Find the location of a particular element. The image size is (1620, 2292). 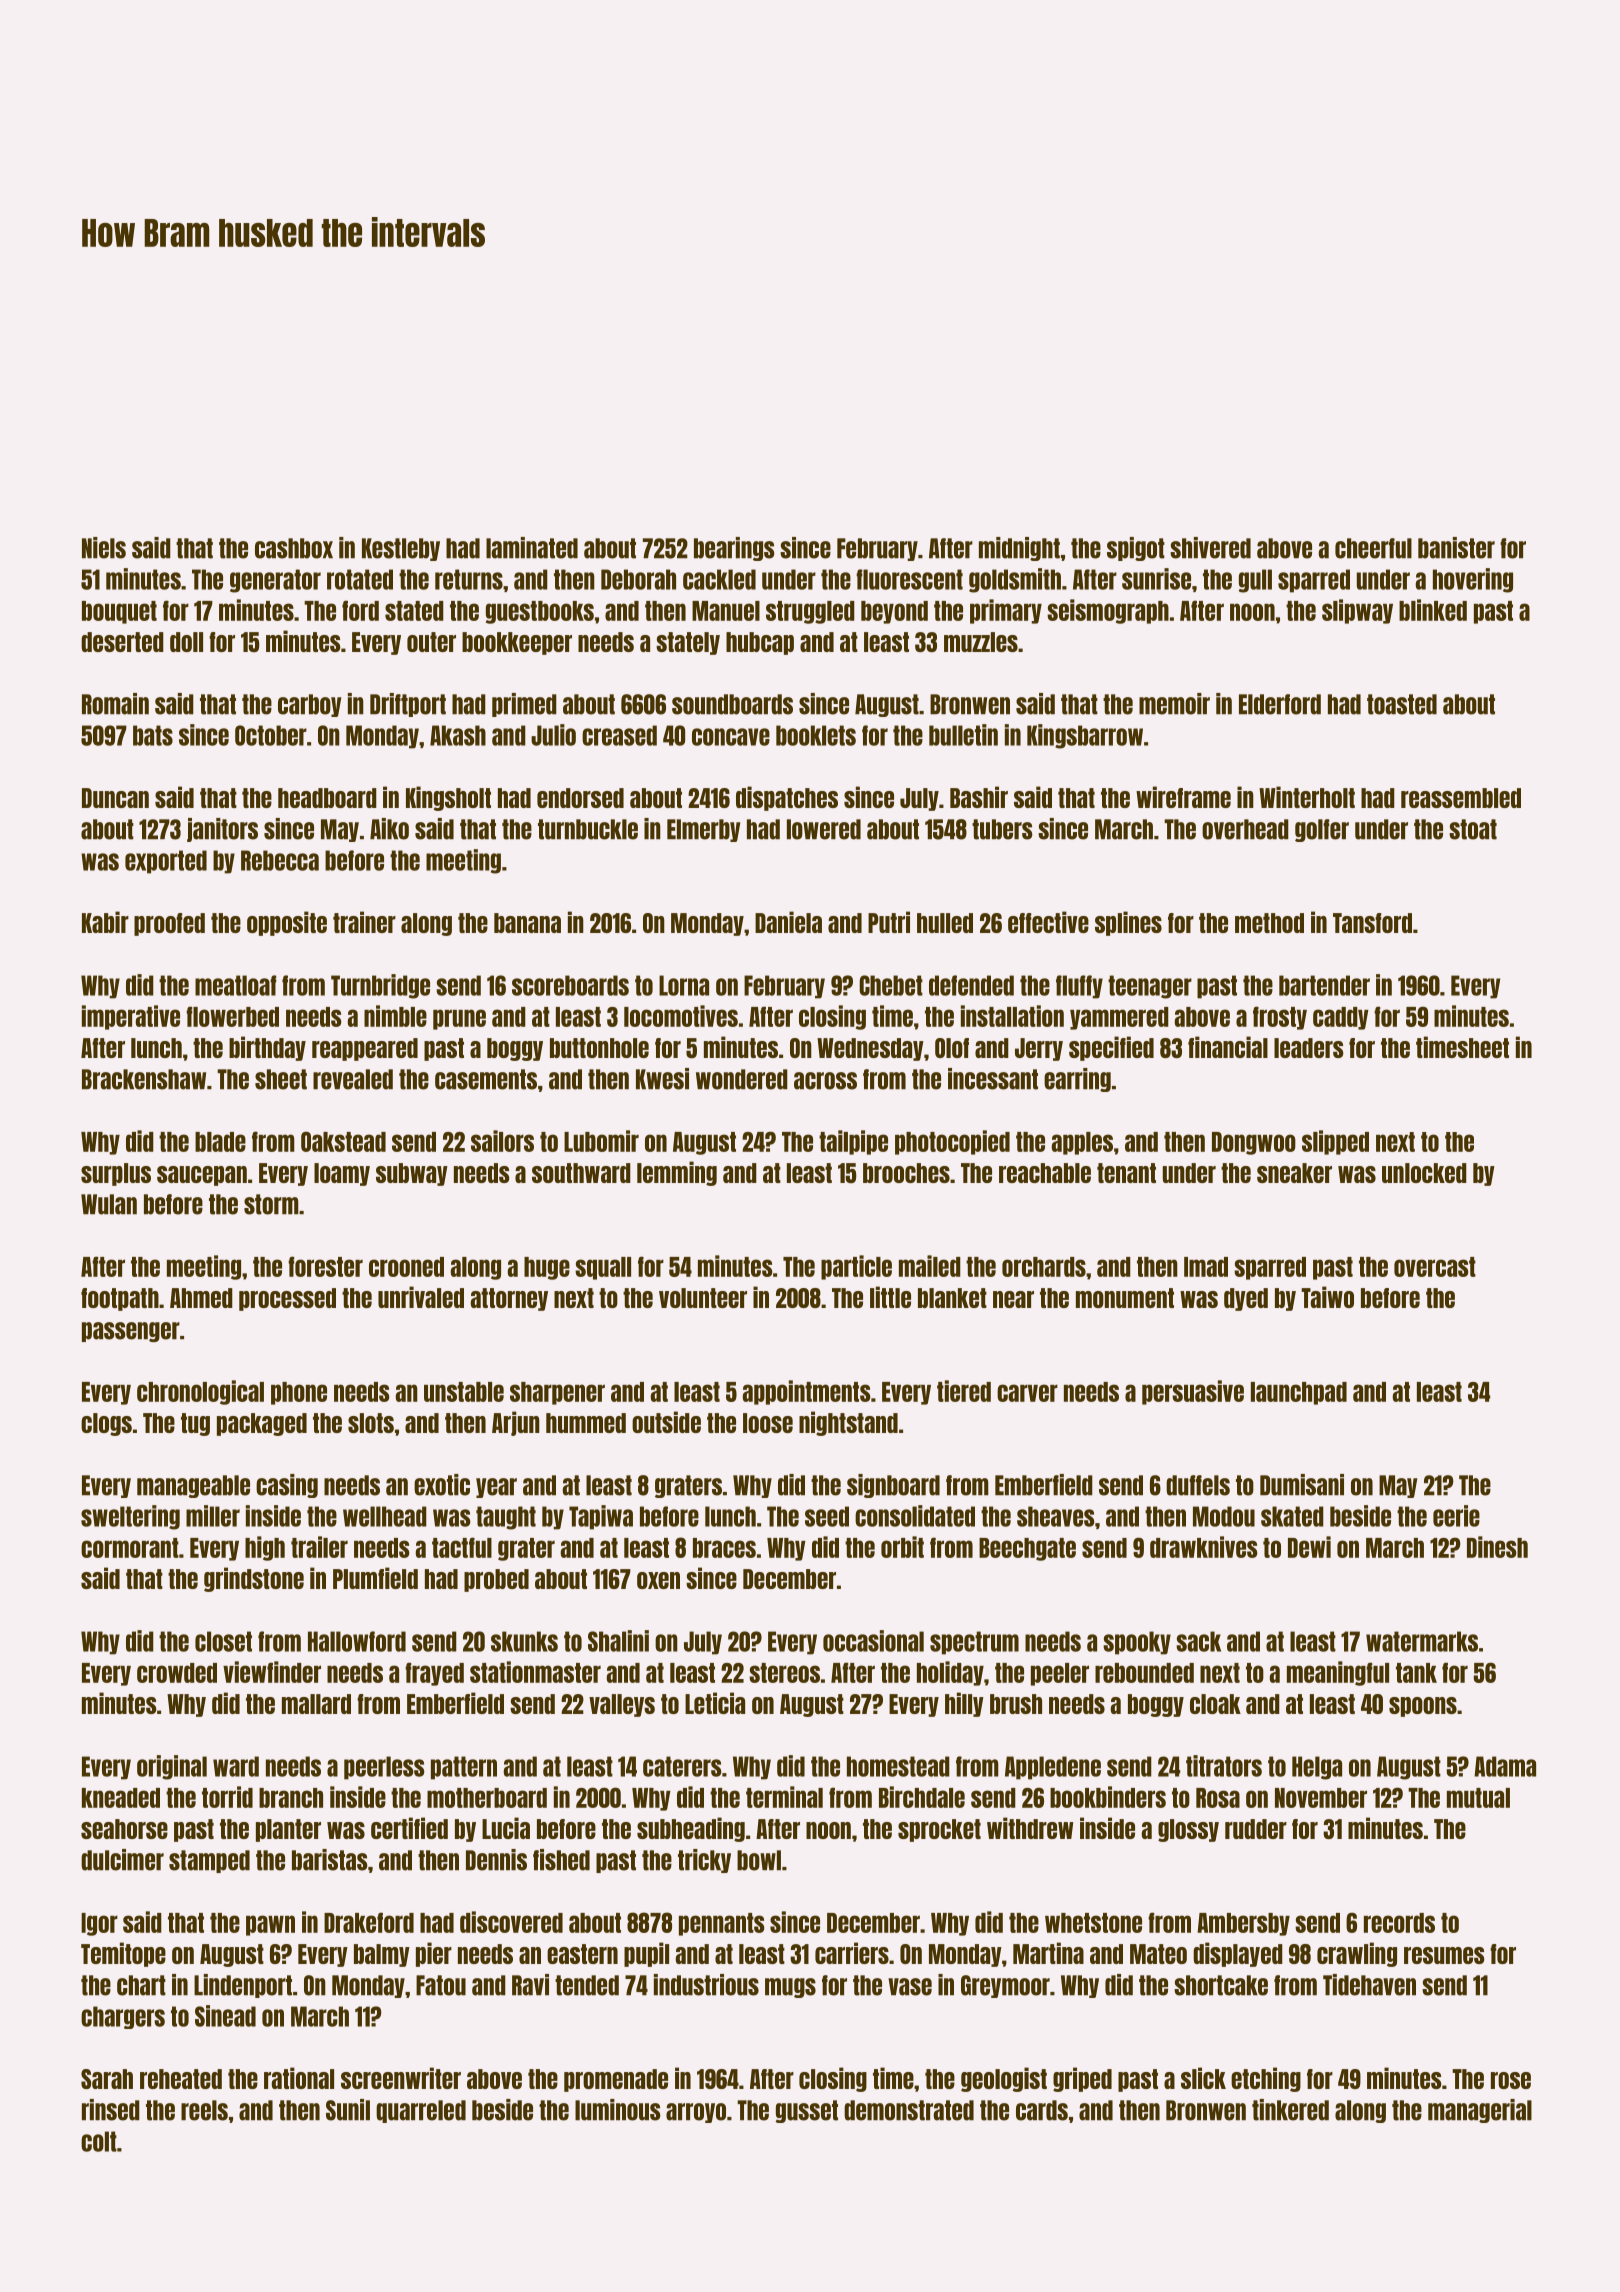

Dinesh is located at coordinates (1497, 1547).
